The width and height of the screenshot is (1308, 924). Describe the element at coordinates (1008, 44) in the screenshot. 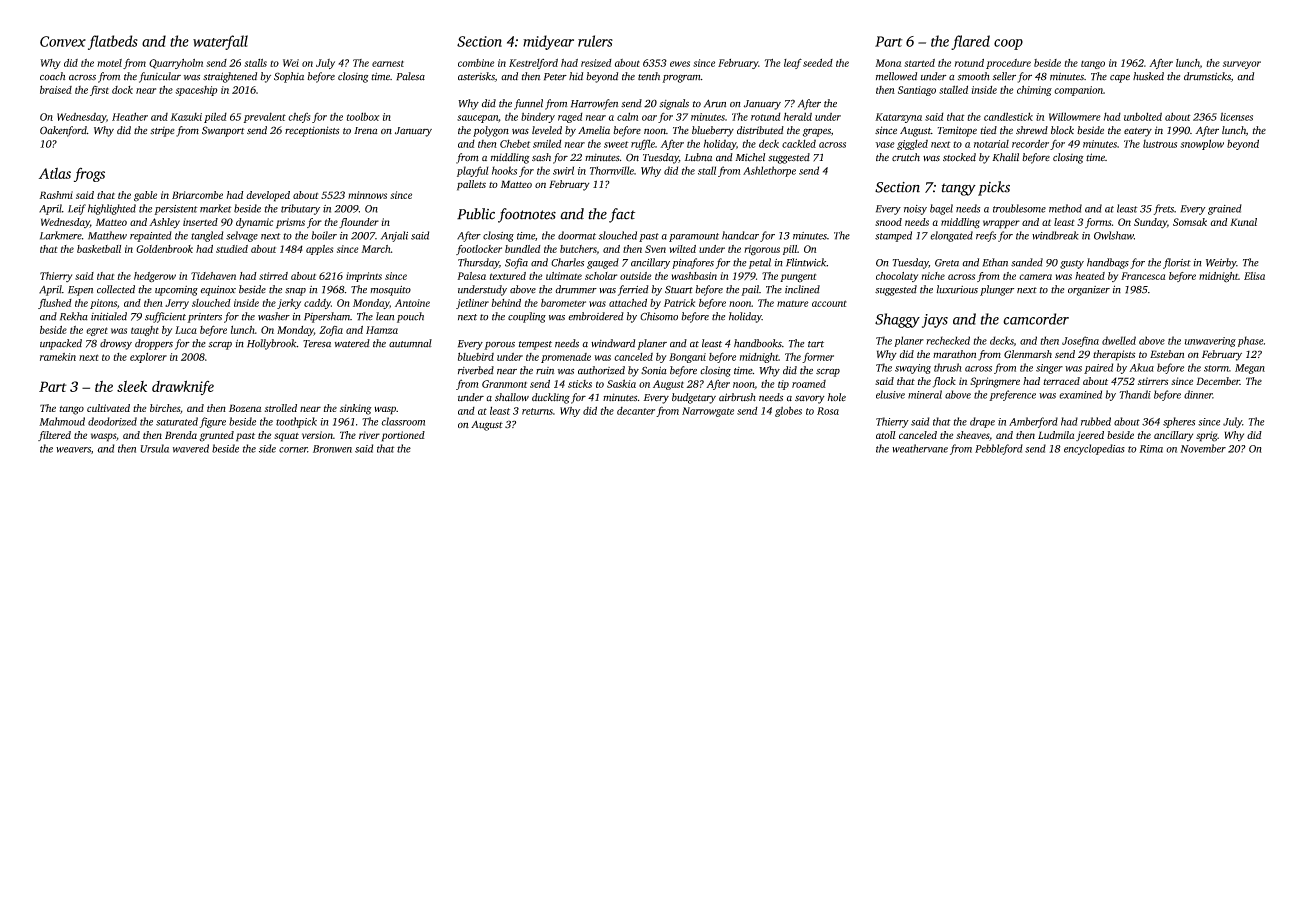

I see `coop` at that location.
